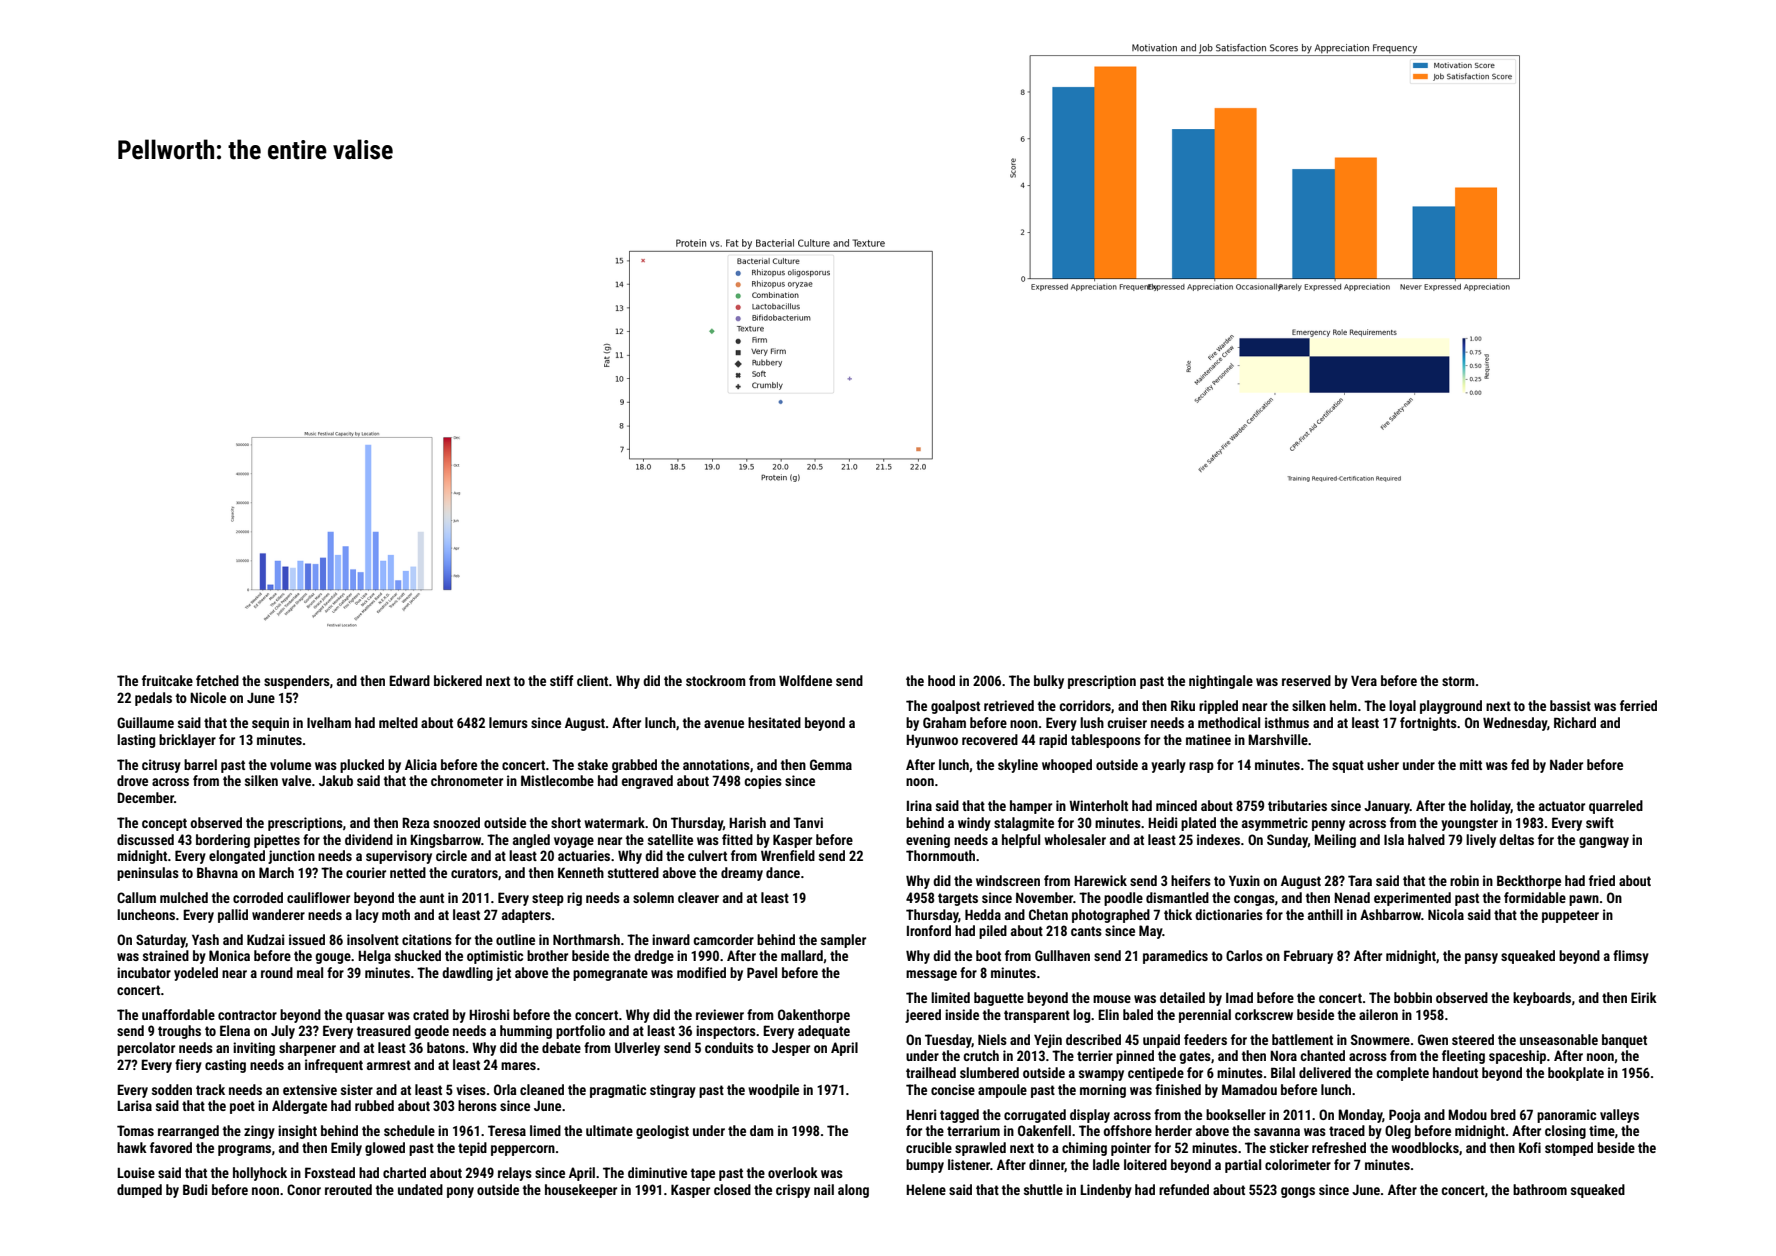 Image resolution: width=1776 pixels, height=1256 pixels. I want to click on bickered, so click(458, 680).
